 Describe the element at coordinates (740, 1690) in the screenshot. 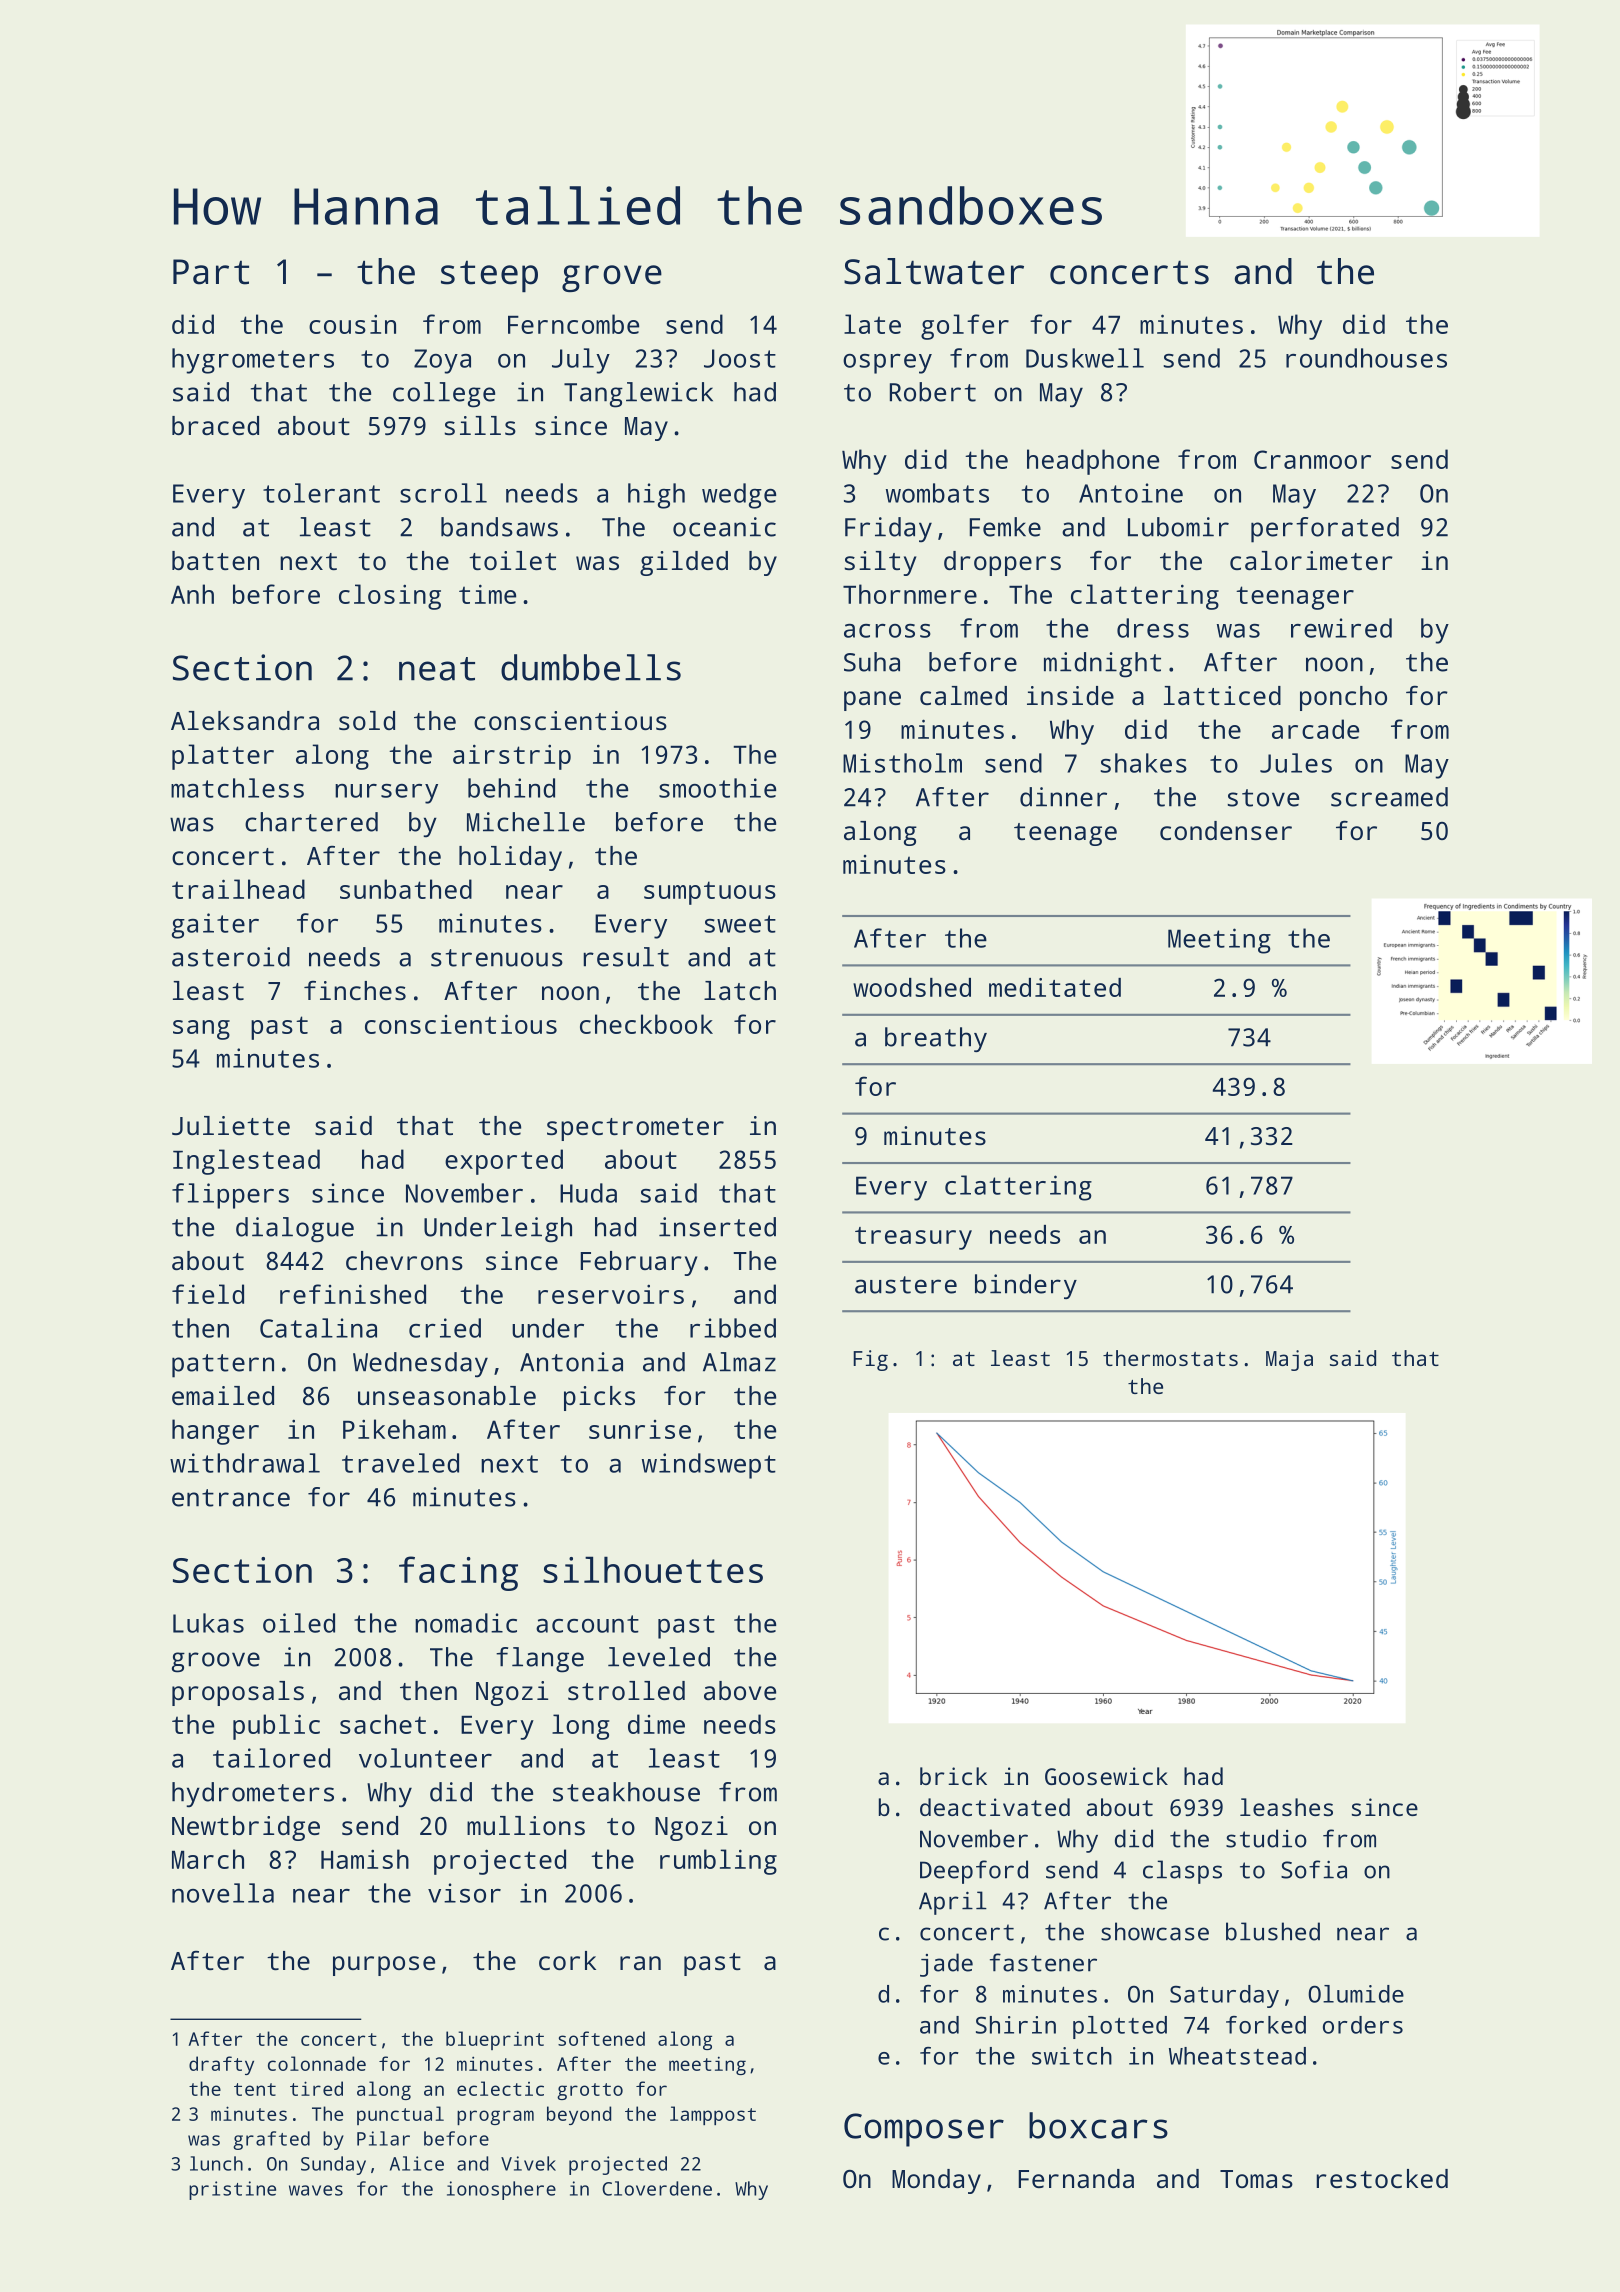

I see `above` at that location.
